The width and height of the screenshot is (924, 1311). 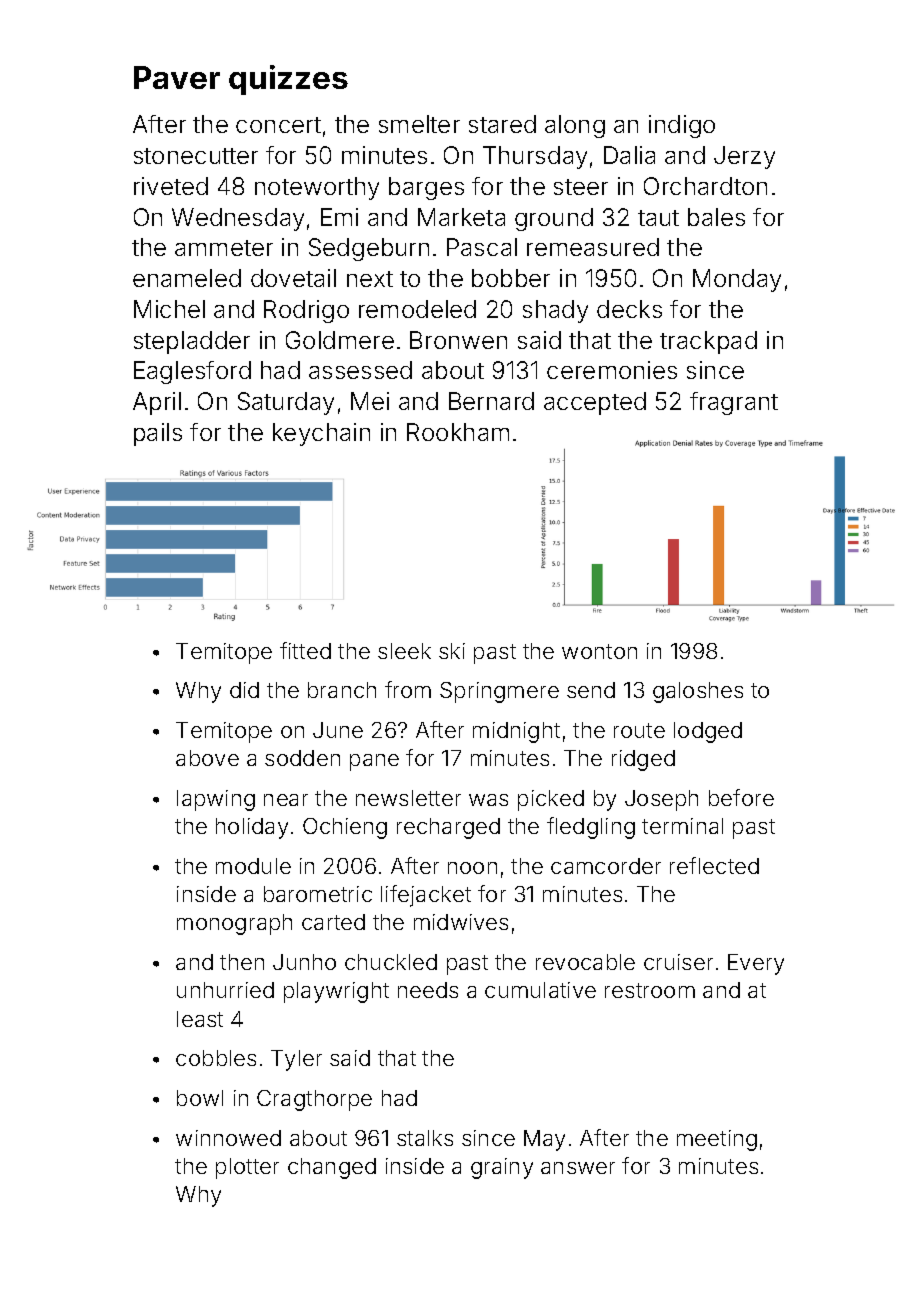 I want to click on route, so click(x=639, y=730).
